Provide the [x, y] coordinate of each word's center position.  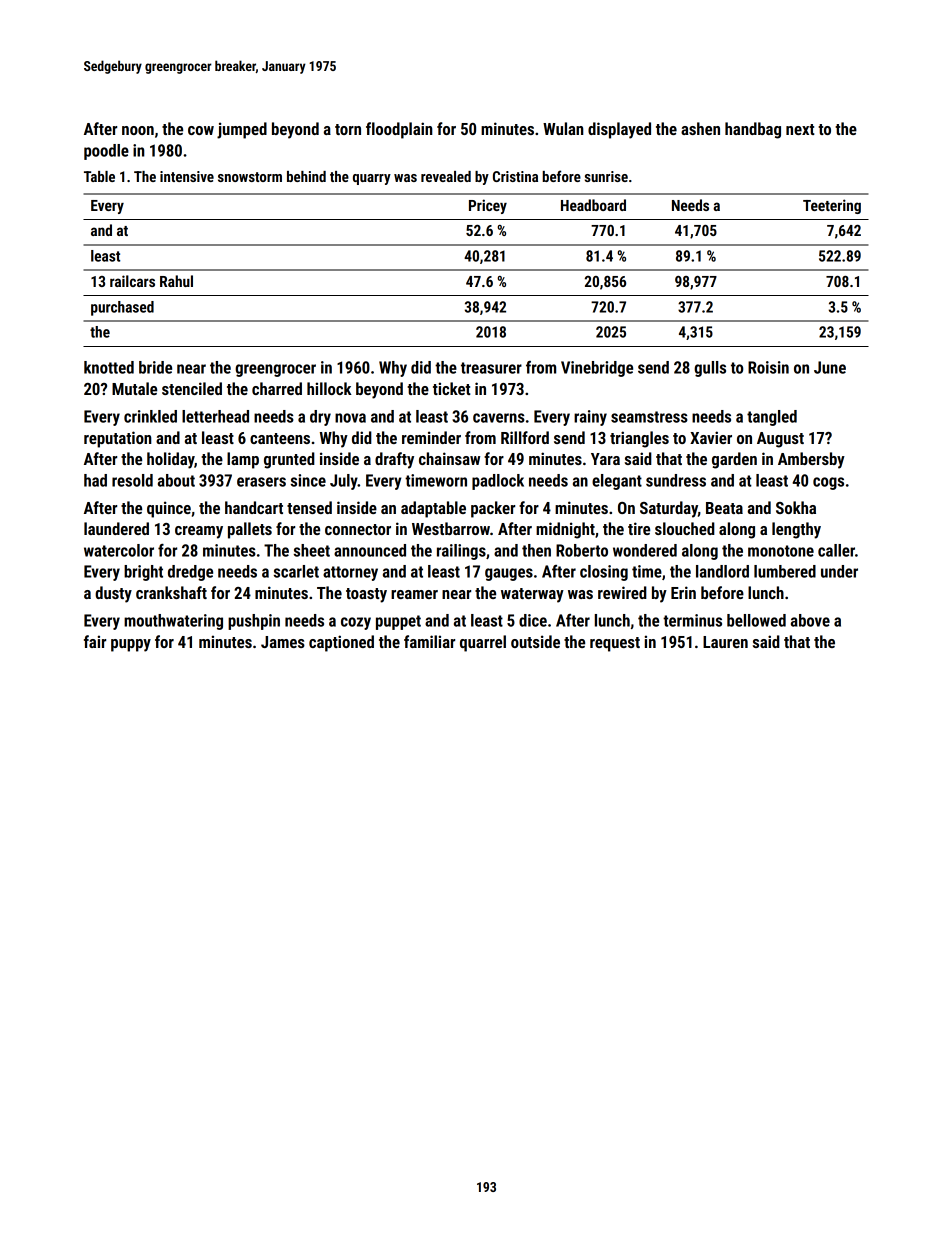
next [800, 129]
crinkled [150, 416]
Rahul [176, 281]
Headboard [593, 205]
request [615, 644]
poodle [106, 152]
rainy [590, 418]
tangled [772, 418]
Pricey [488, 206]
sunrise [606, 176]
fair [95, 641]
